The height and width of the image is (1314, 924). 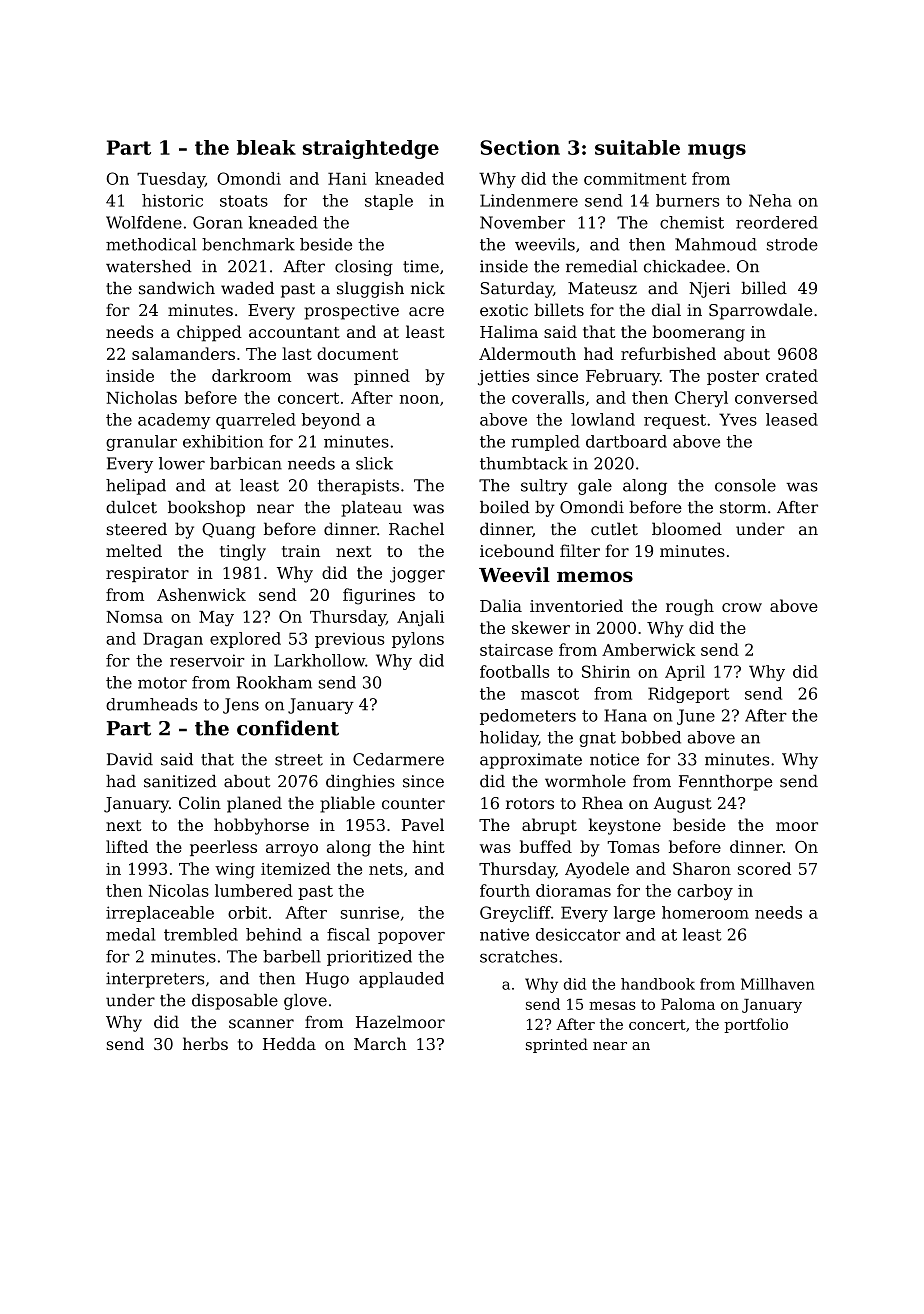 What do you see at coordinates (205, 1043) in the image?
I see `herbs` at bounding box center [205, 1043].
